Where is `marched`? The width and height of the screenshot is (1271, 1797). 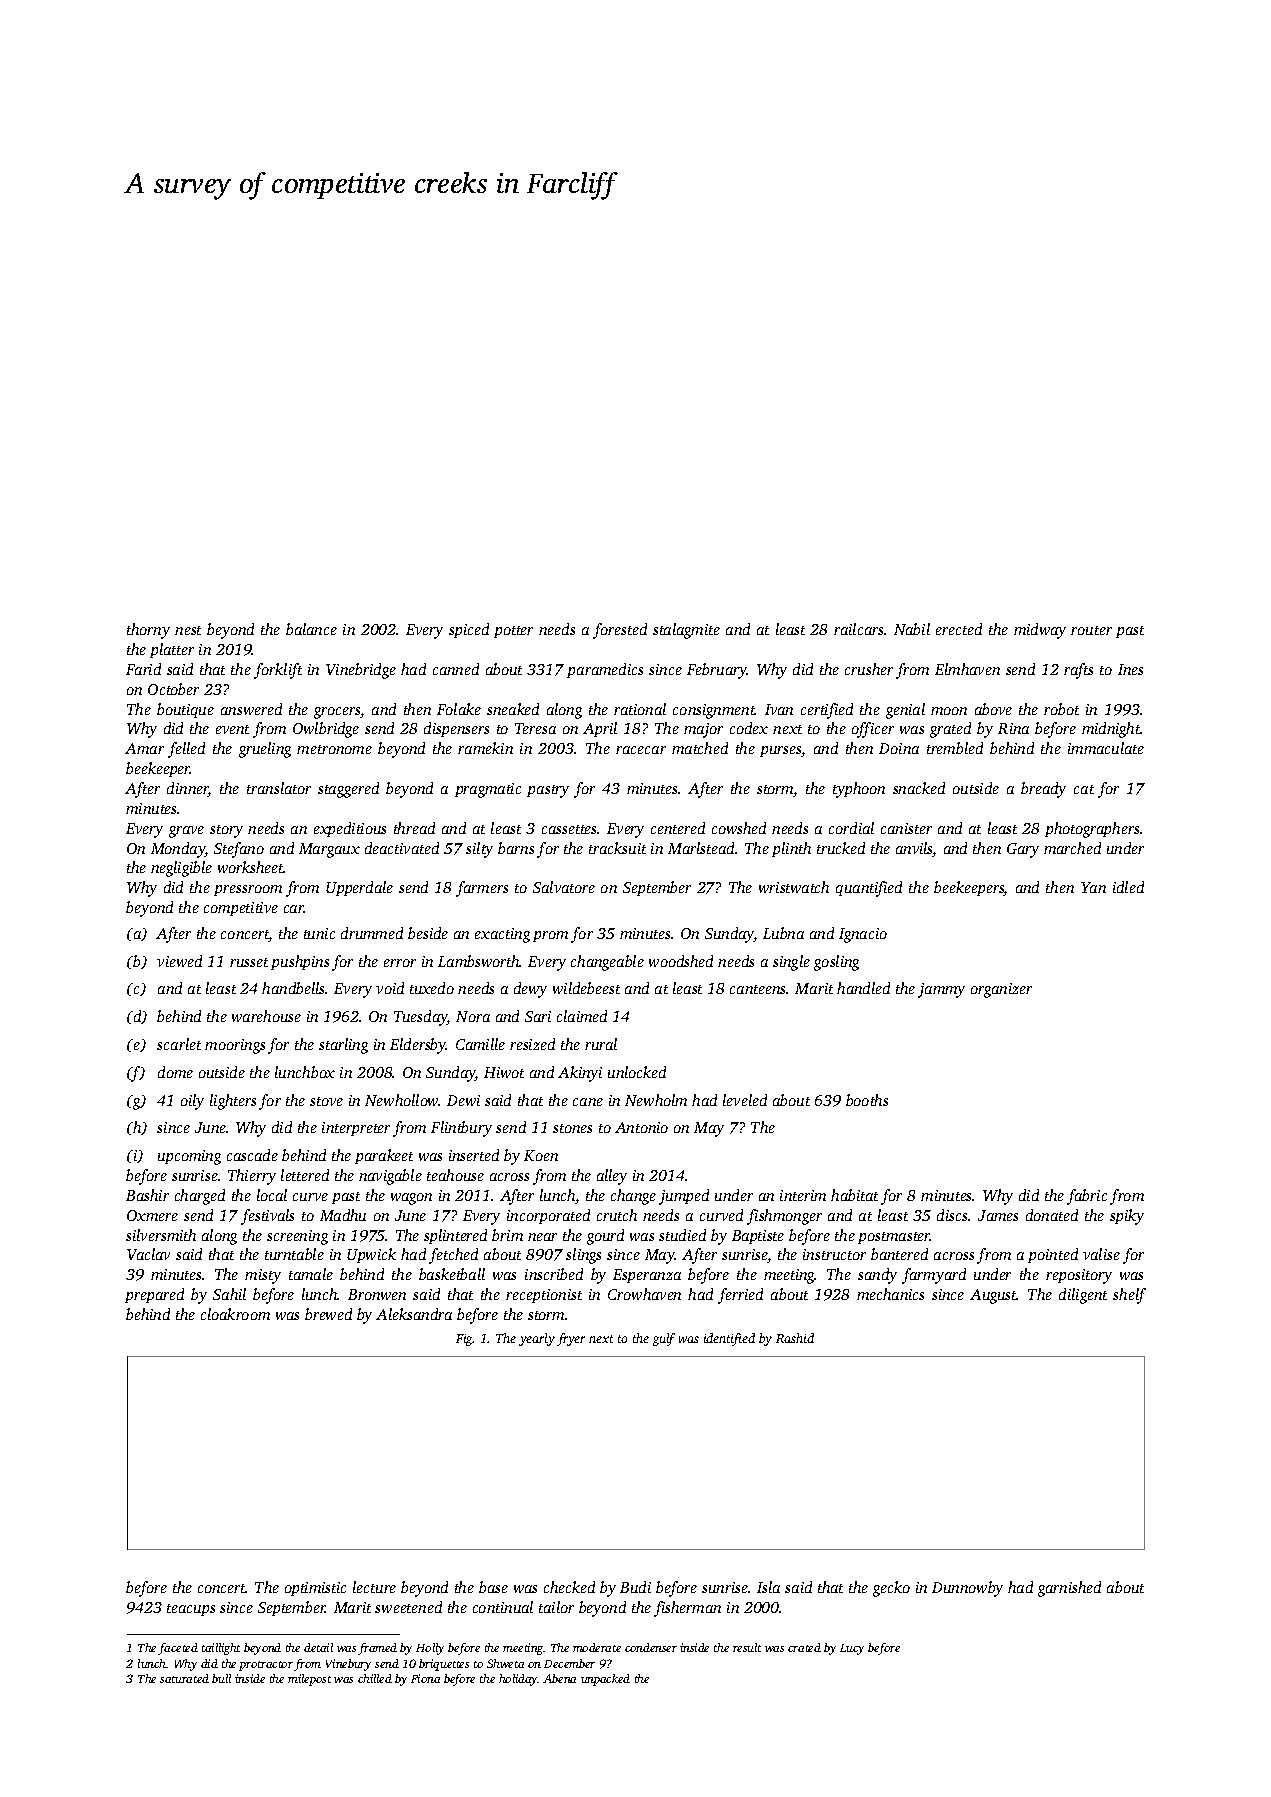
marched is located at coordinates (1072, 848).
